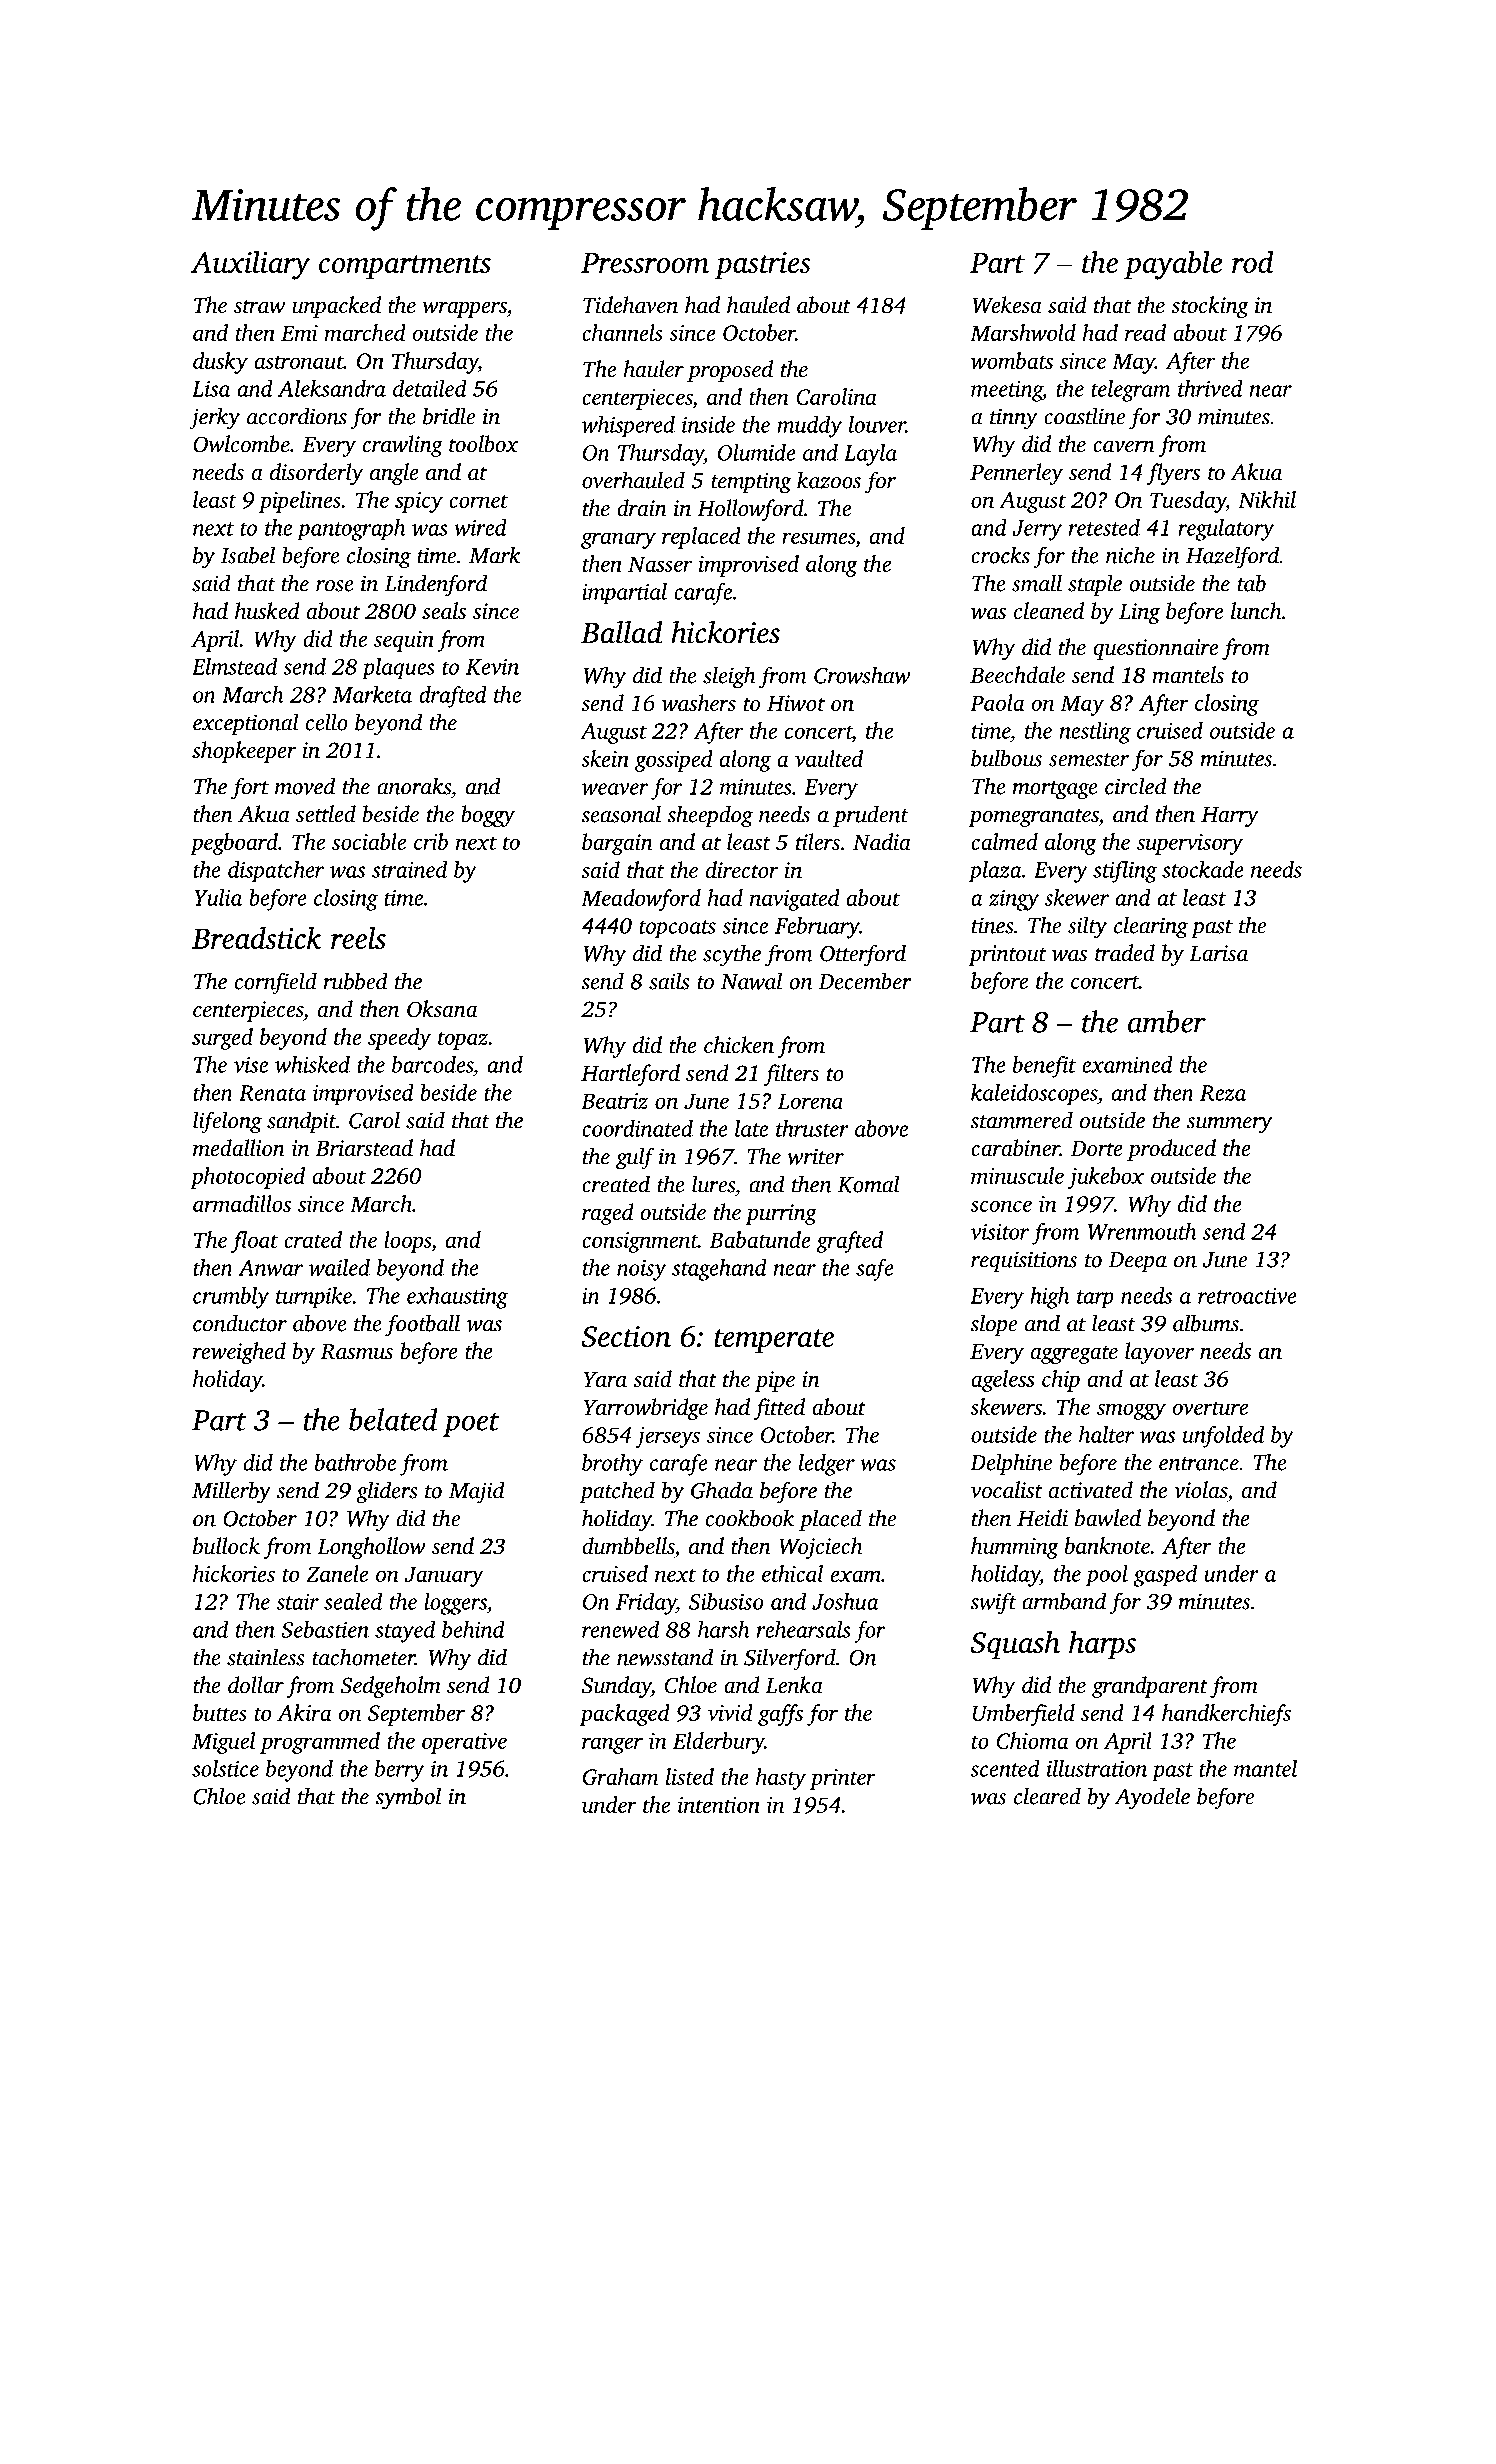  Describe the element at coordinates (1152, 1798) in the screenshot. I see `Ayodele` at that location.
